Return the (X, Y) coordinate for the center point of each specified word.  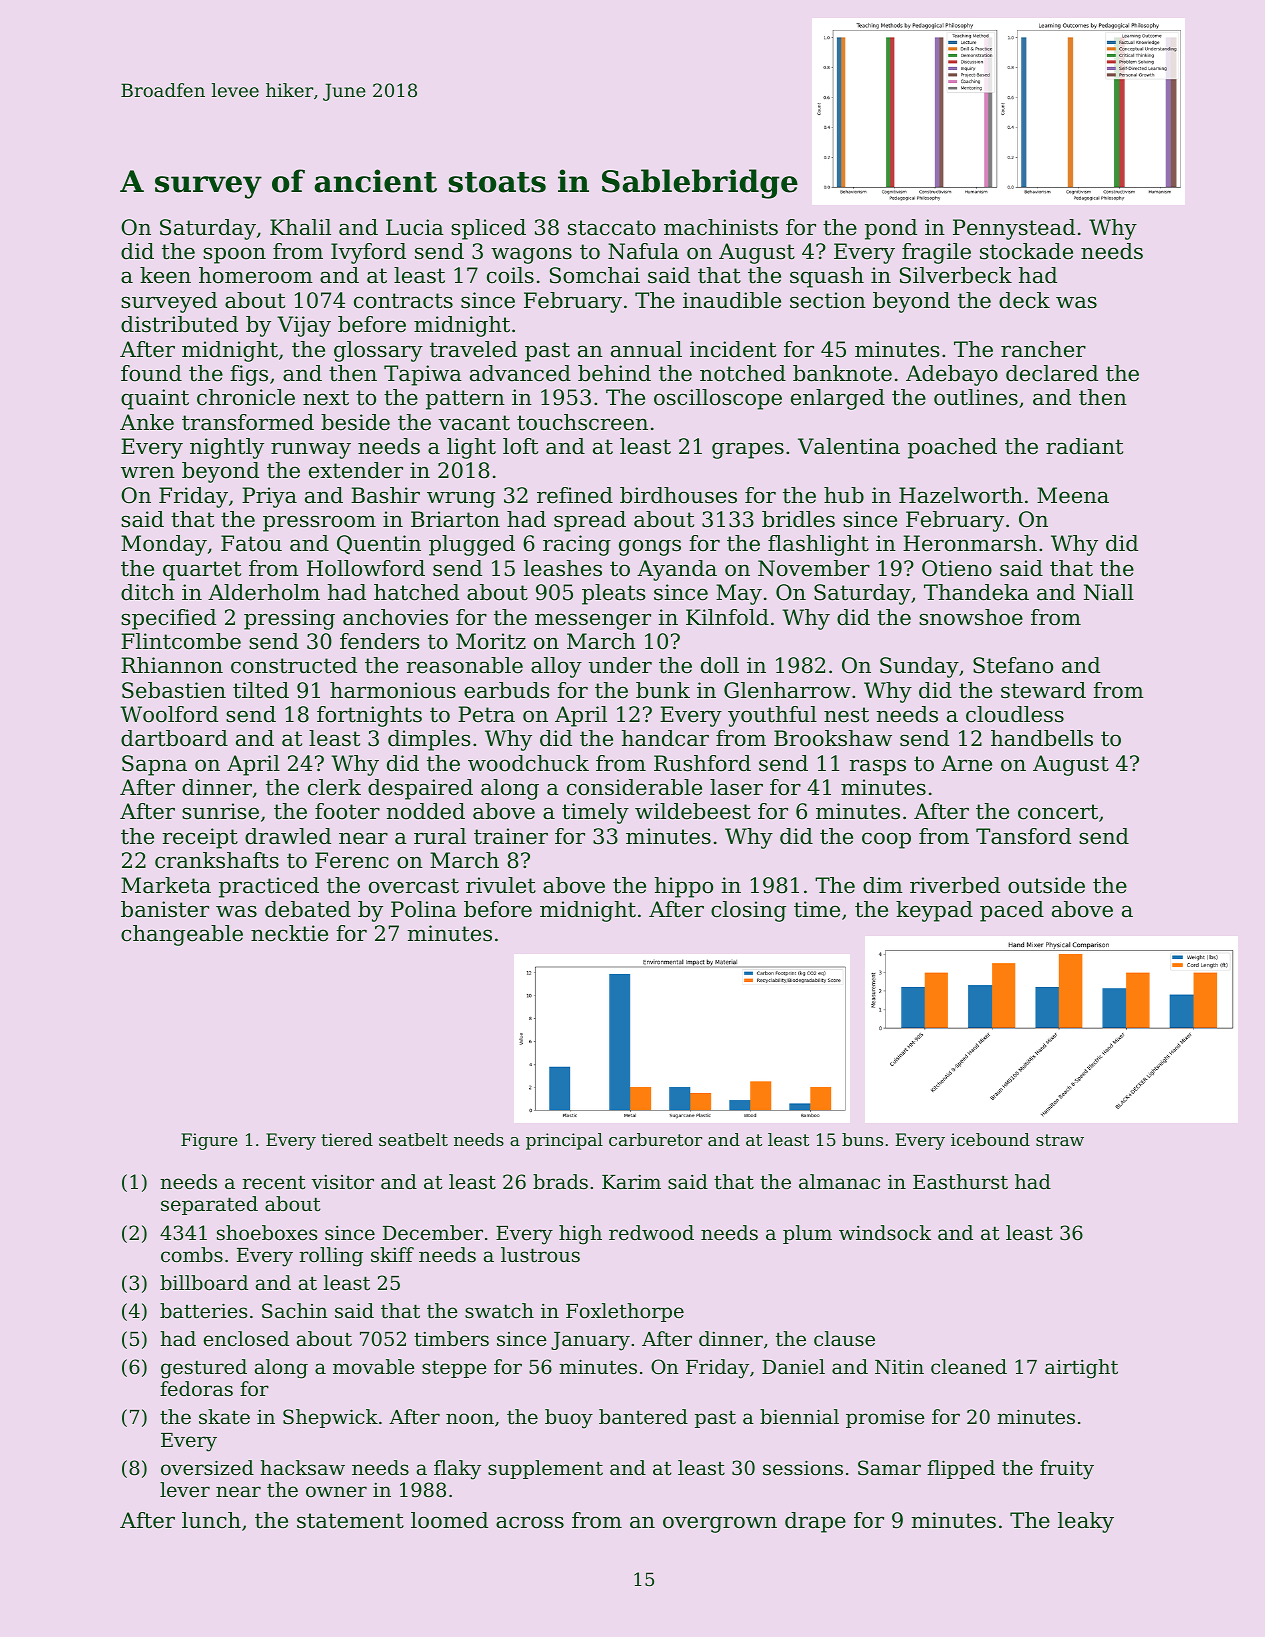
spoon (234, 255)
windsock (885, 1232)
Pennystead (1014, 229)
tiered (347, 1139)
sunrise (220, 811)
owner (336, 1491)
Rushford (702, 763)
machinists (721, 227)
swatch (499, 1310)
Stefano (1013, 665)
